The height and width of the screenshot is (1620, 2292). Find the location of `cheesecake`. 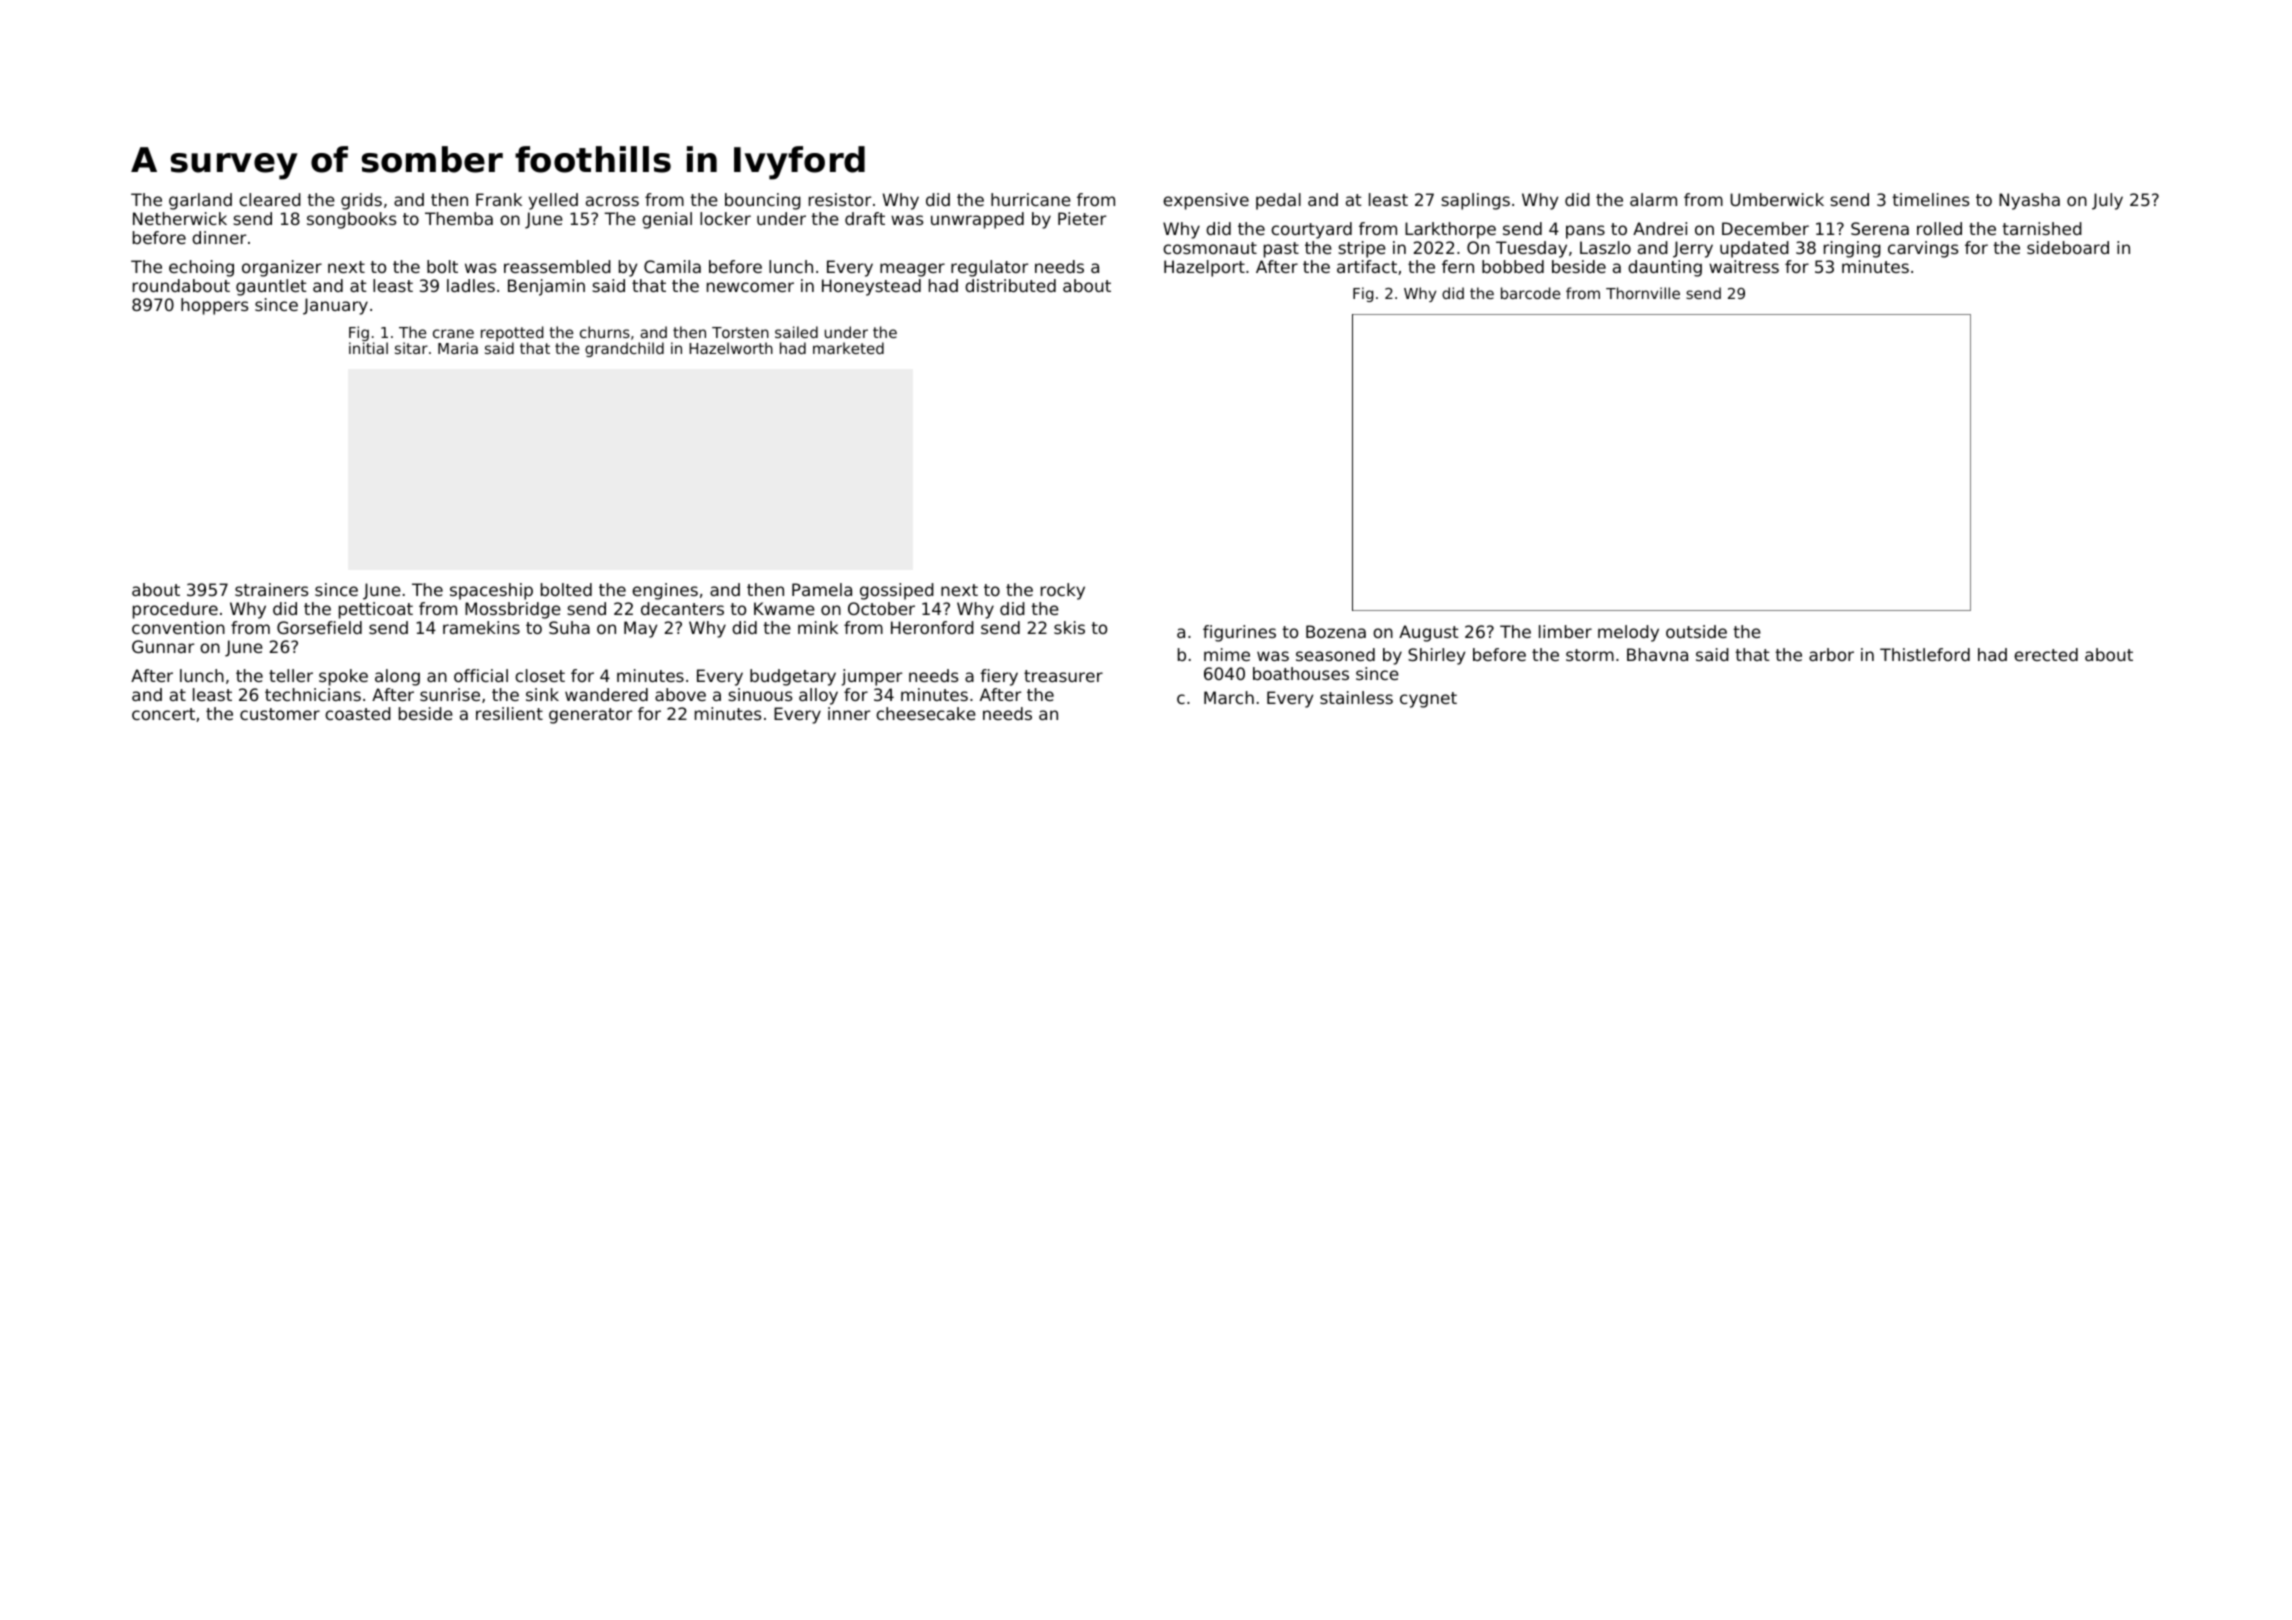

cheesecake is located at coordinates (926, 713).
